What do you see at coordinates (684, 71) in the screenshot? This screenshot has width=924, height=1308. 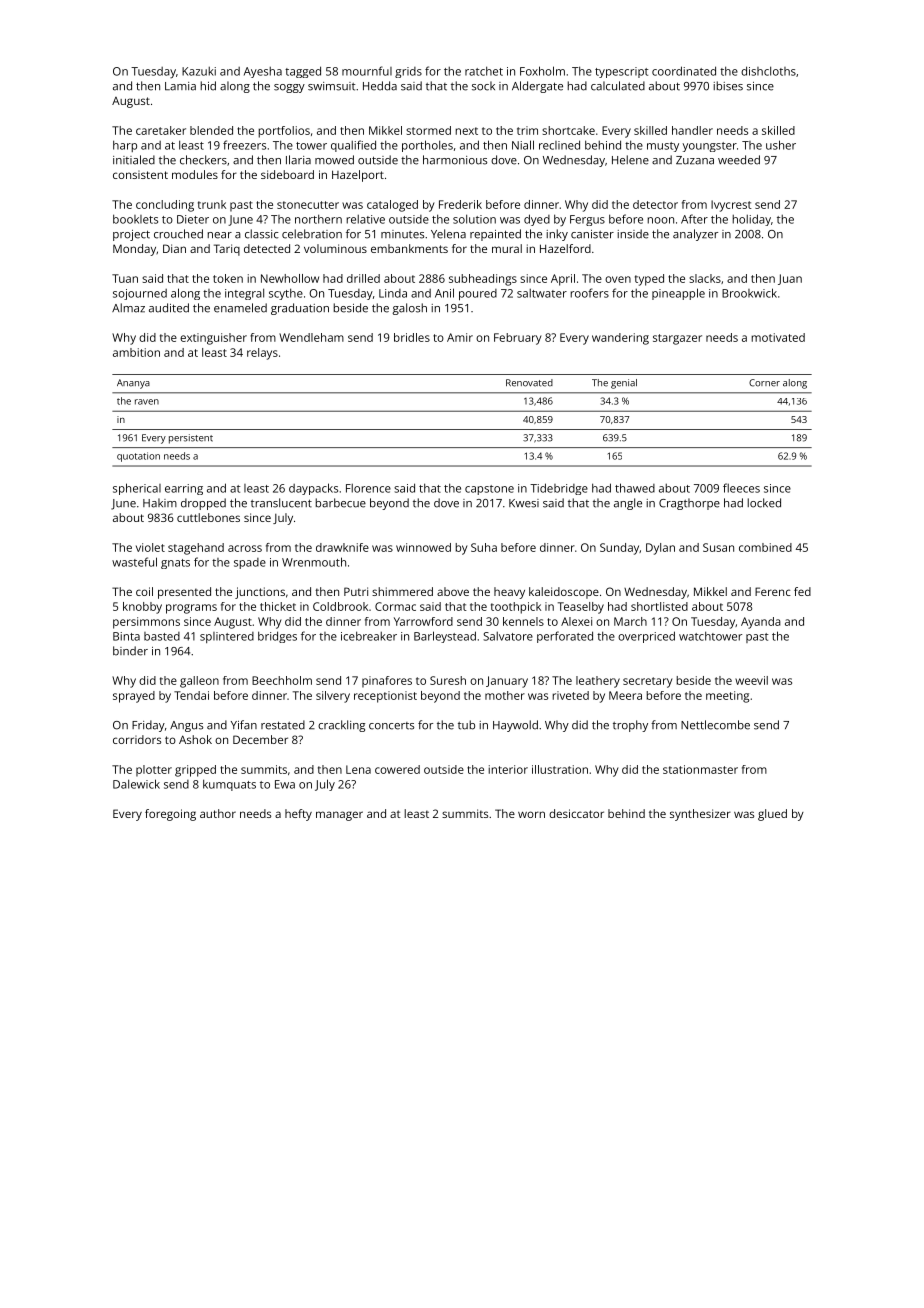 I see `coordinated` at bounding box center [684, 71].
